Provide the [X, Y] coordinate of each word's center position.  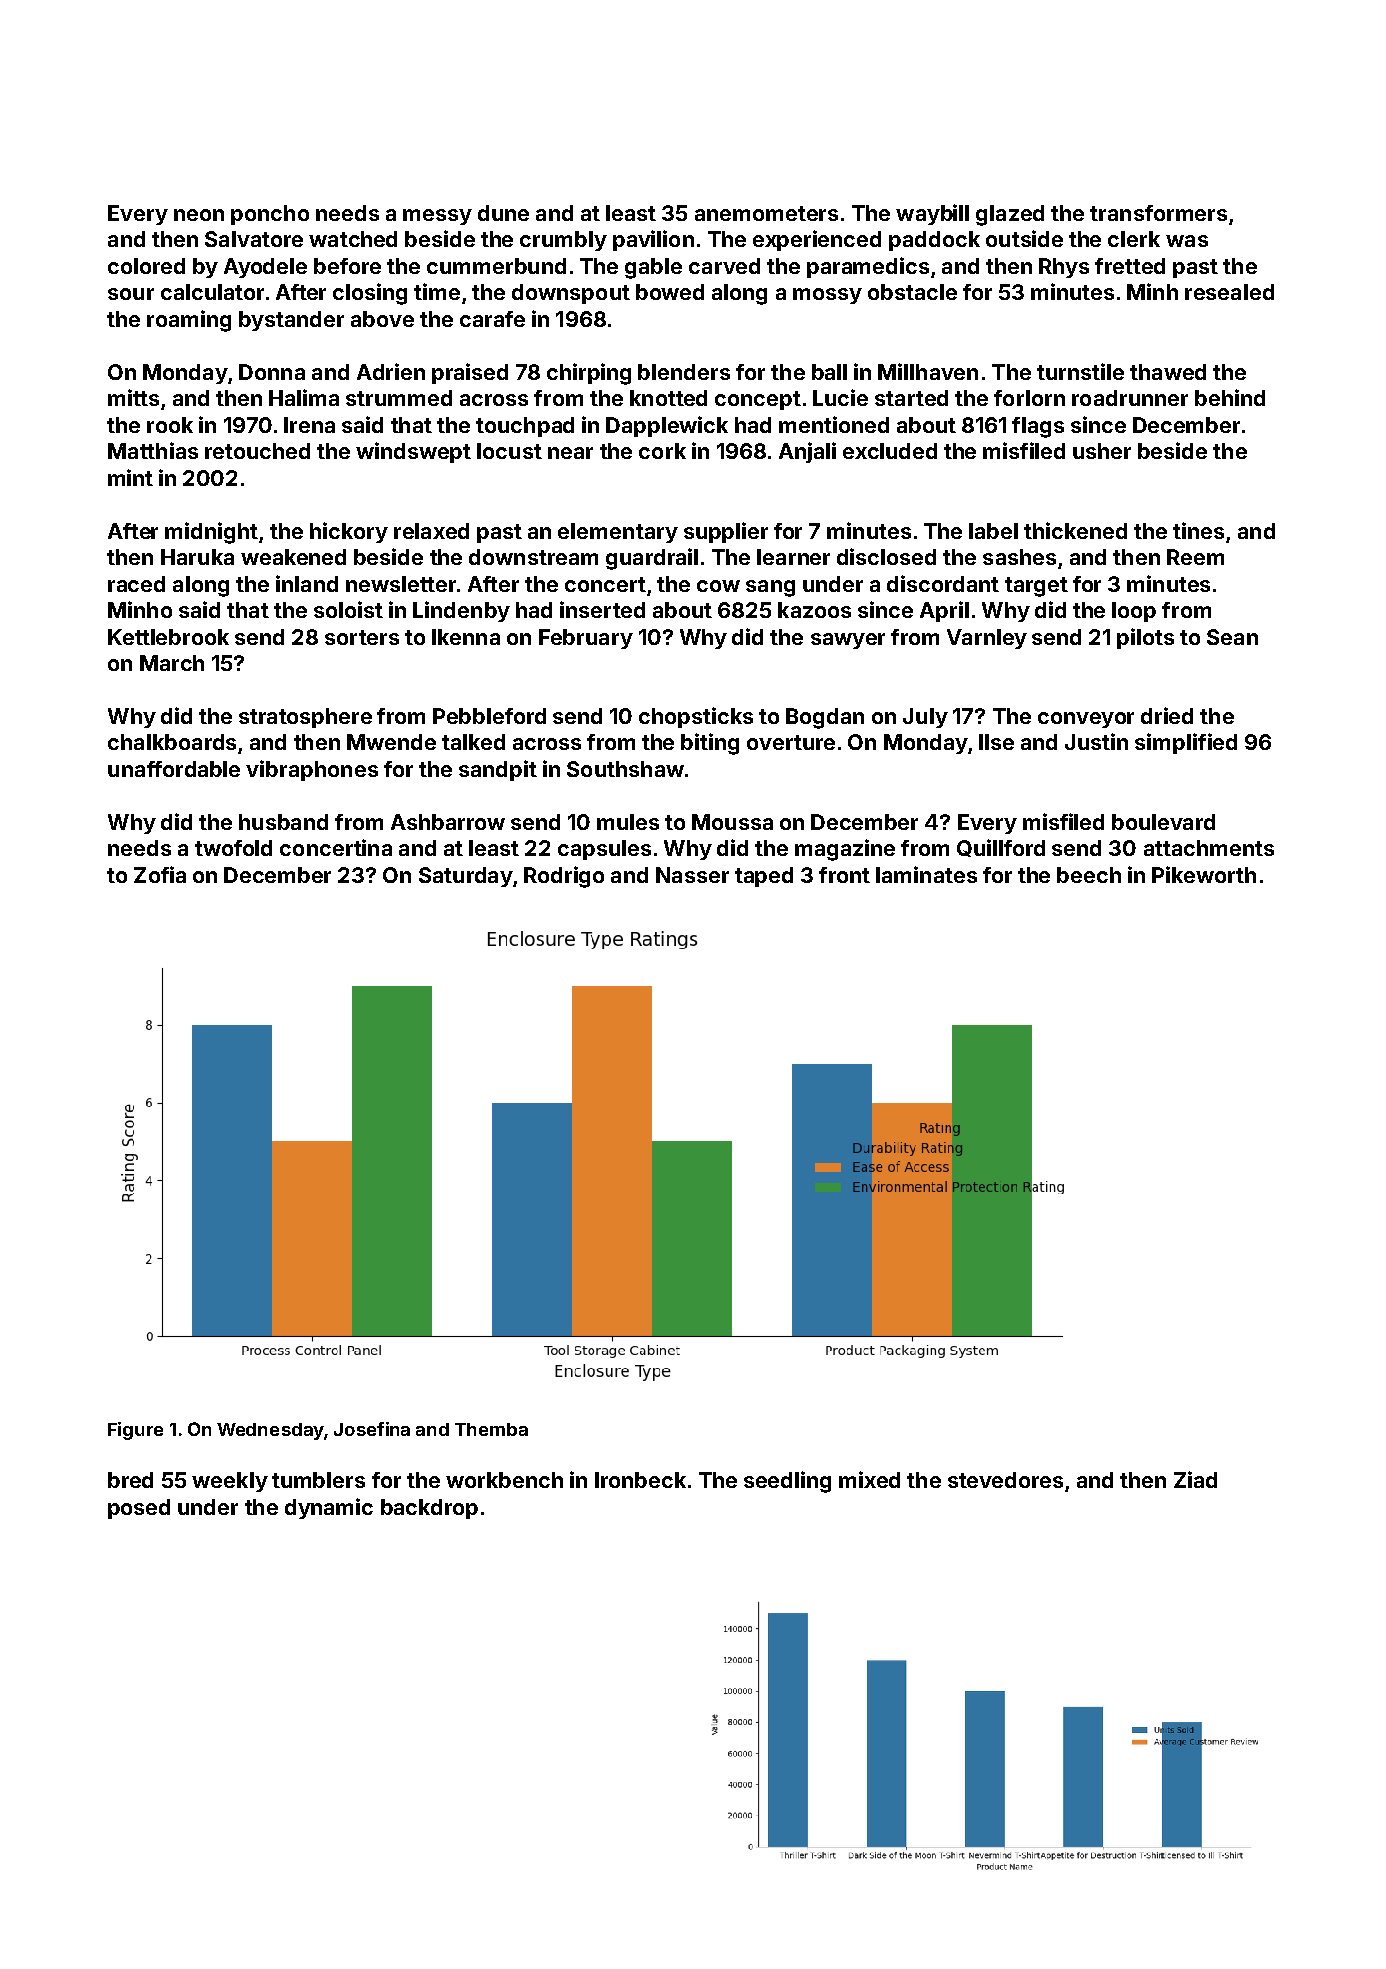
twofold [233, 848]
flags [1038, 427]
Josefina [372, 1429]
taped [764, 877]
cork [662, 451]
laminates [926, 874]
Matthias [153, 450]
